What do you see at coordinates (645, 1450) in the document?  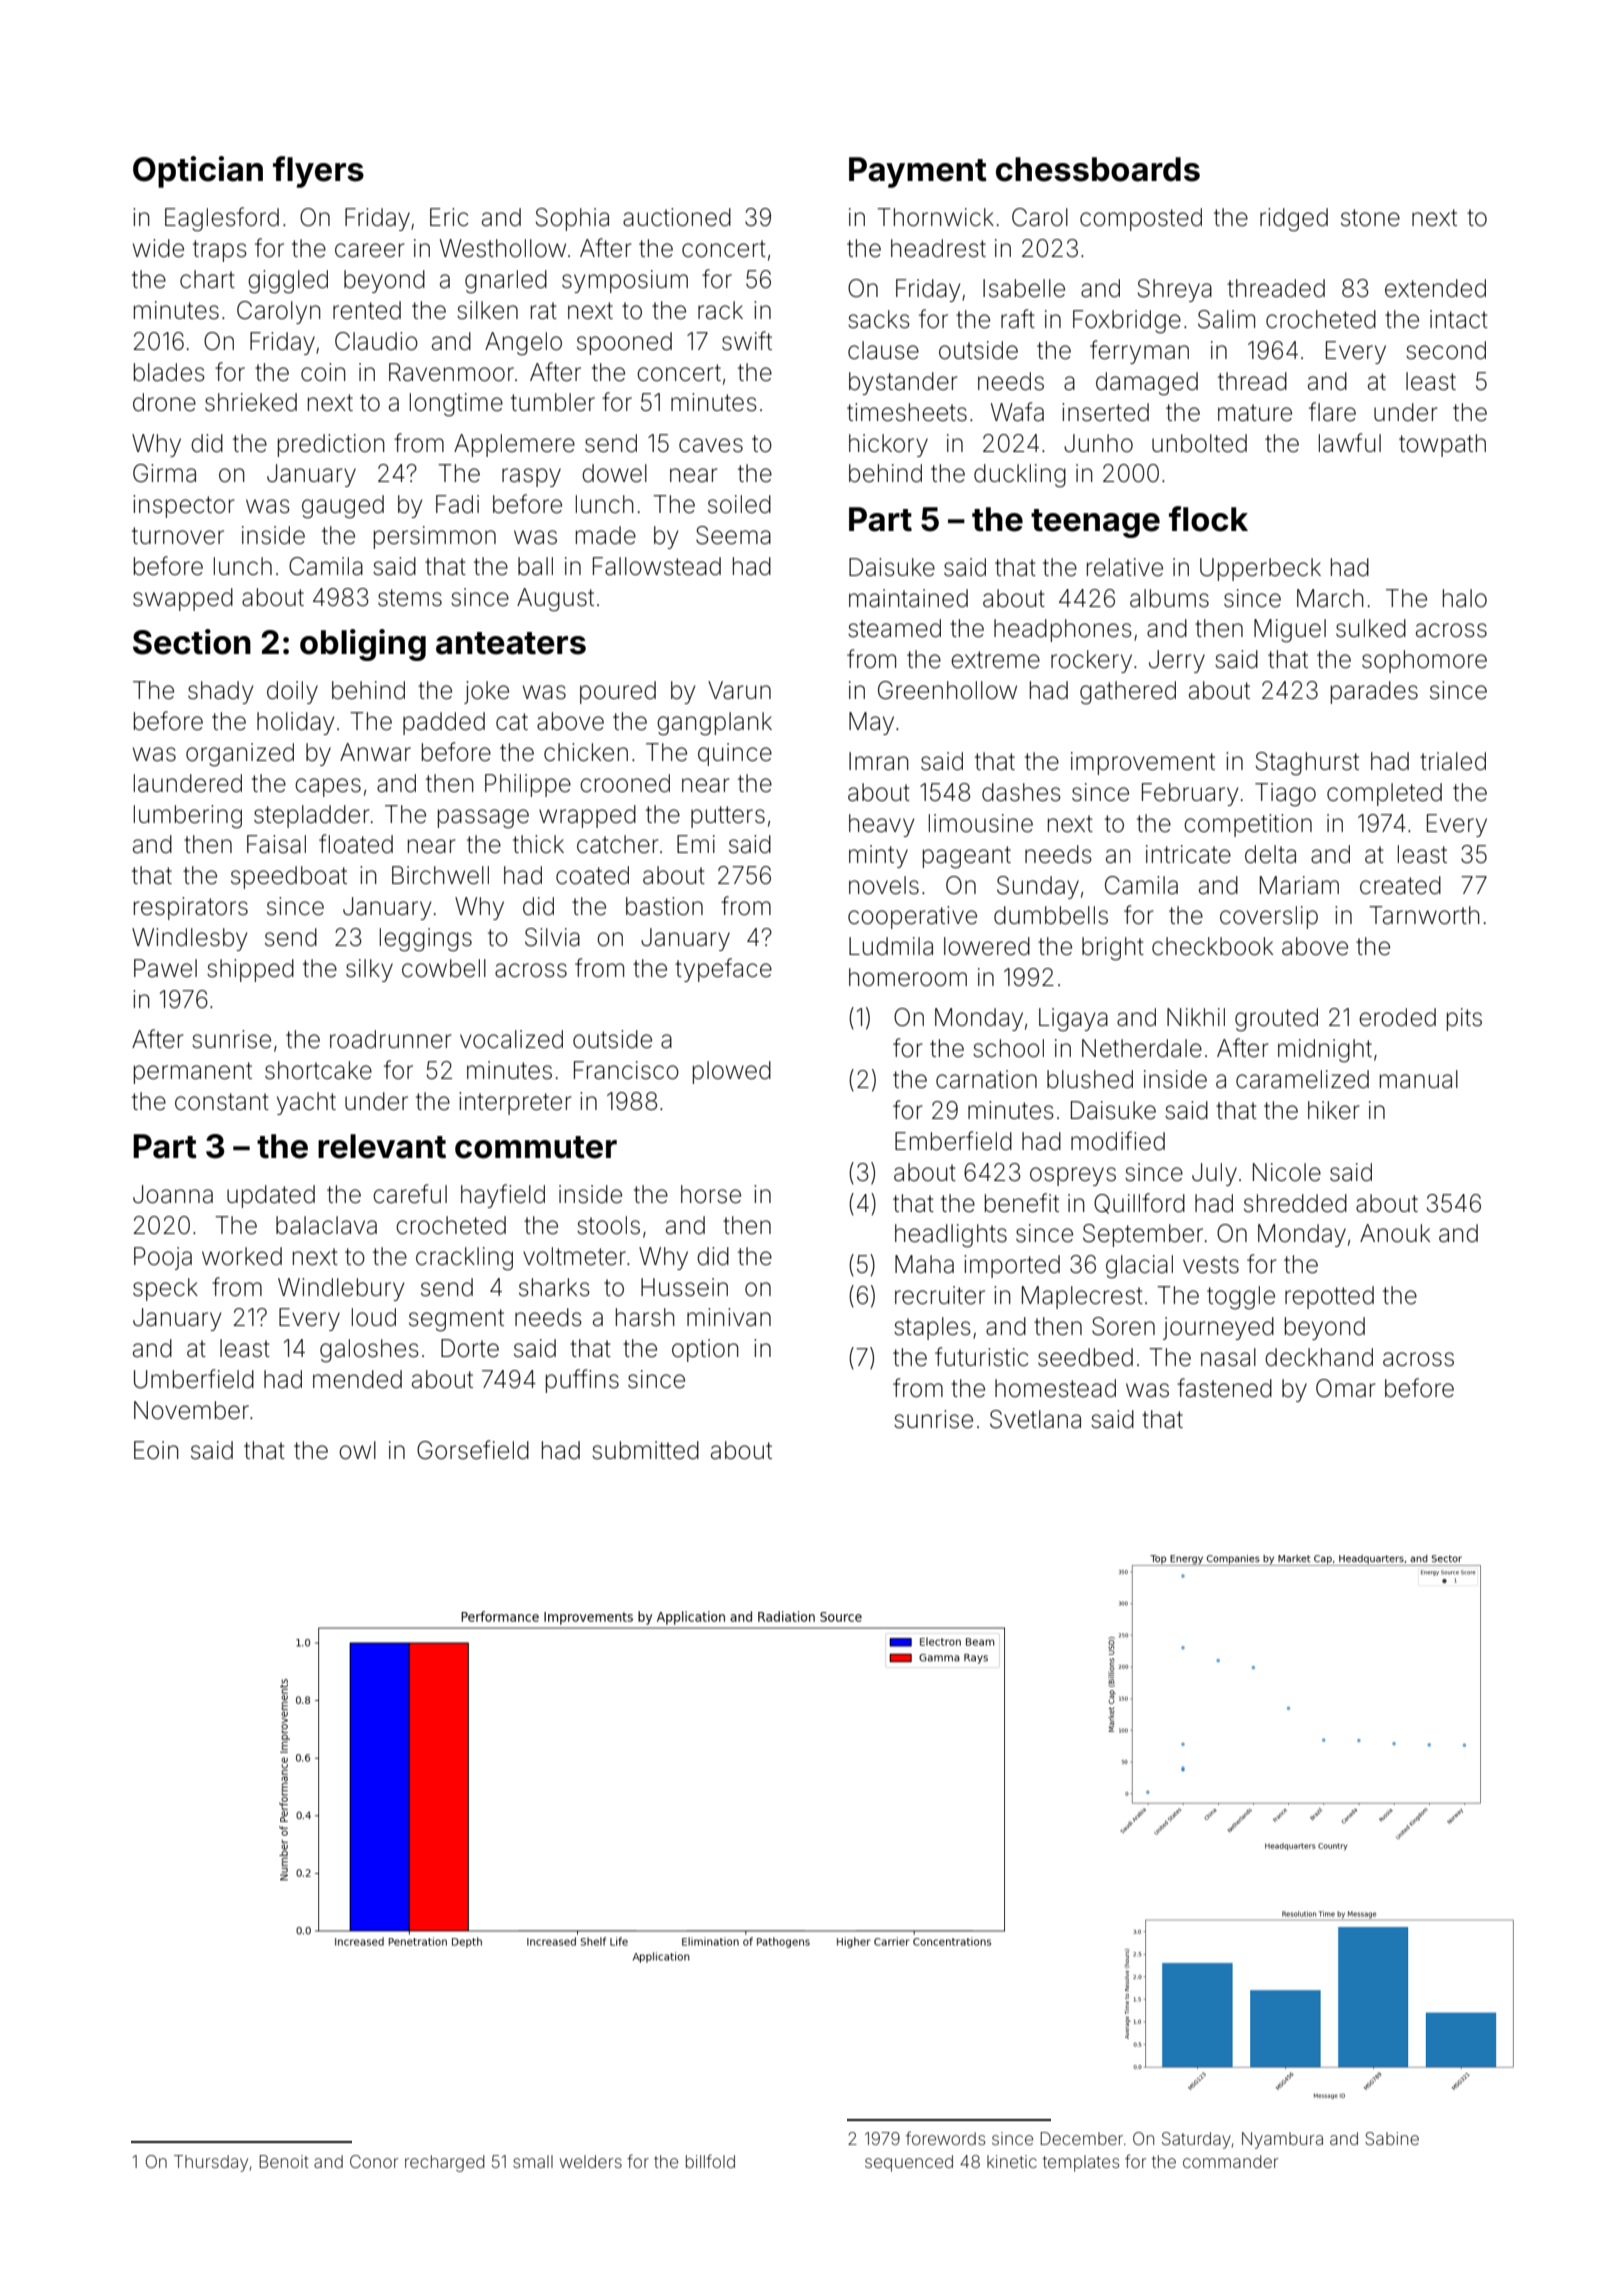 I see `submitted` at bounding box center [645, 1450].
